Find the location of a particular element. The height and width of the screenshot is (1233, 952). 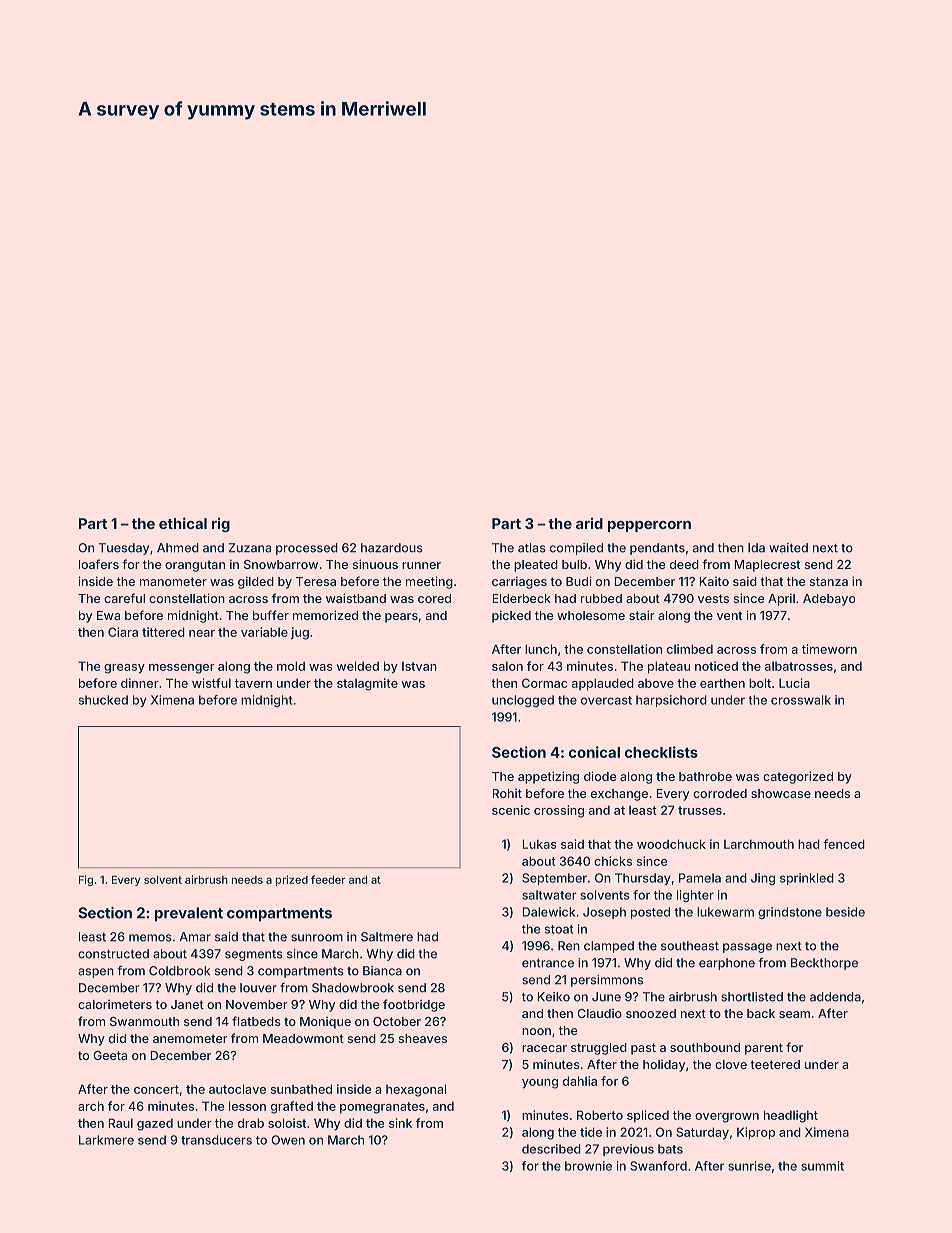

arid is located at coordinates (589, 523).
